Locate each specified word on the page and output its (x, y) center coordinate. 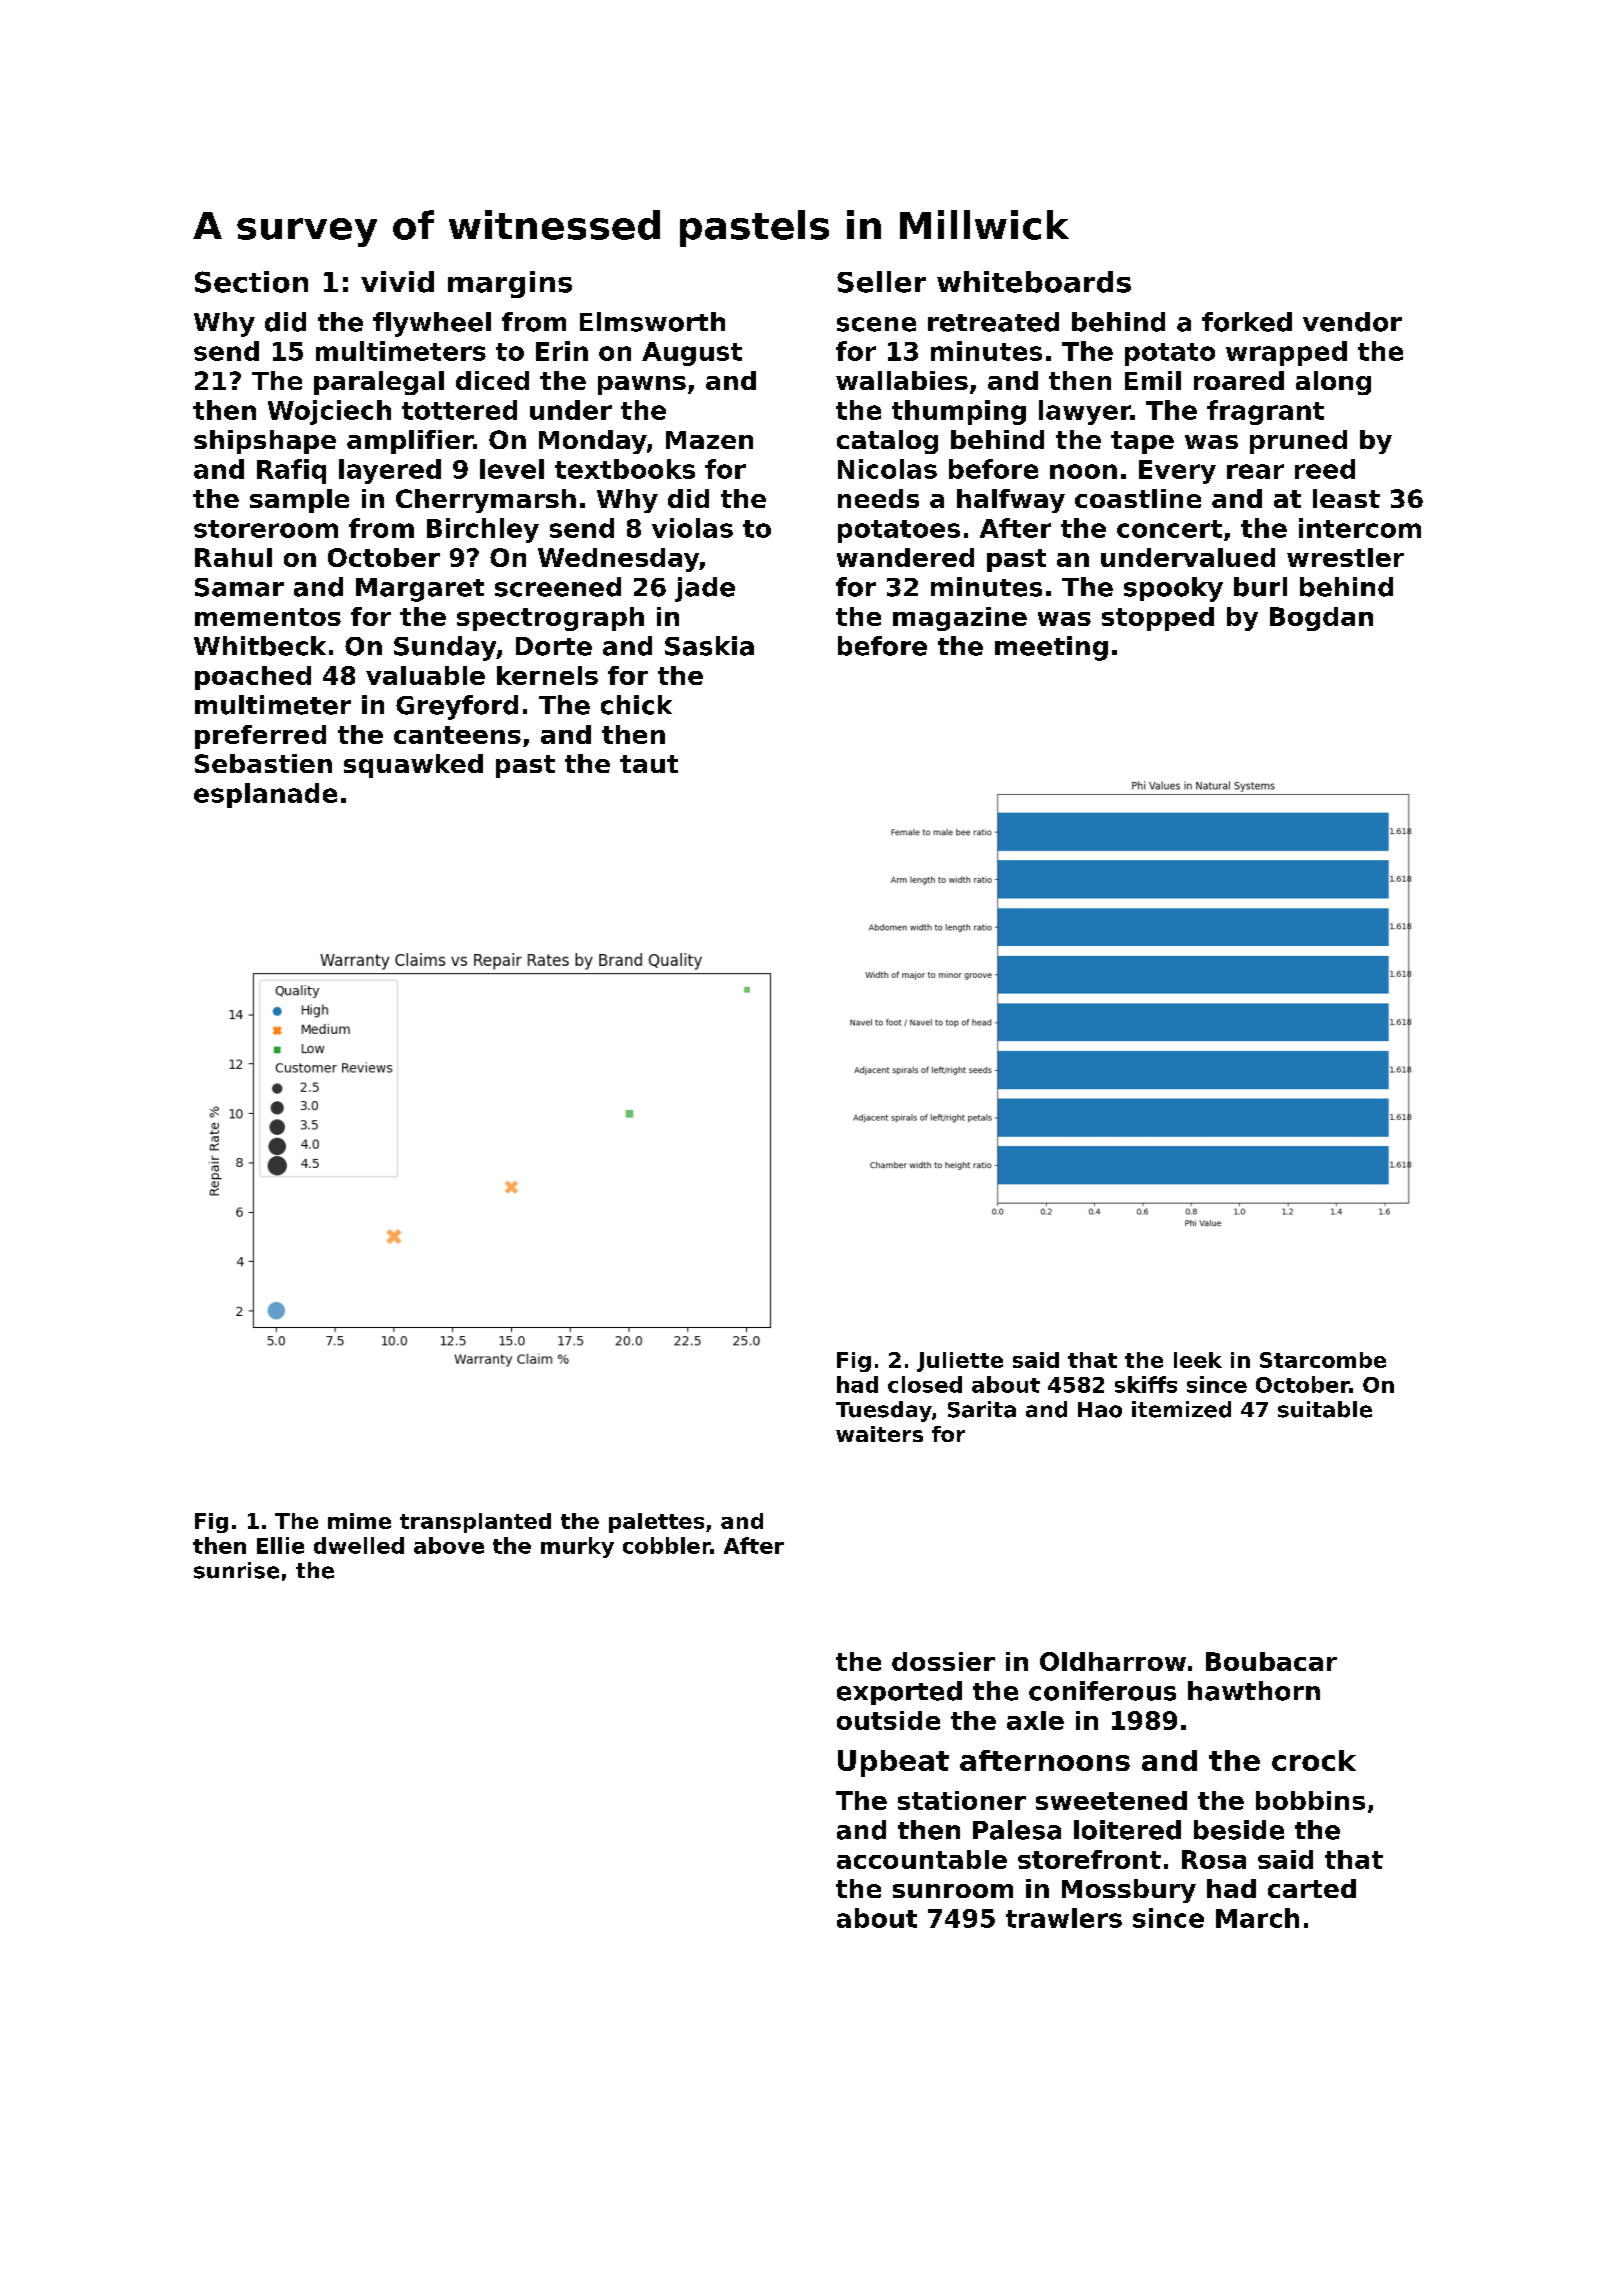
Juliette (960, 1362)
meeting (1051, 648)
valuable (425, 675)
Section (251, 282)
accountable (922, 1859)
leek (1198, 1360)
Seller (881, 282)
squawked (413, 766)
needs (878, 498)
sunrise (236, 1570)
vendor (1352, 322)
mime (359, 1521)
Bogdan (1321, 619)
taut (649, 764)
